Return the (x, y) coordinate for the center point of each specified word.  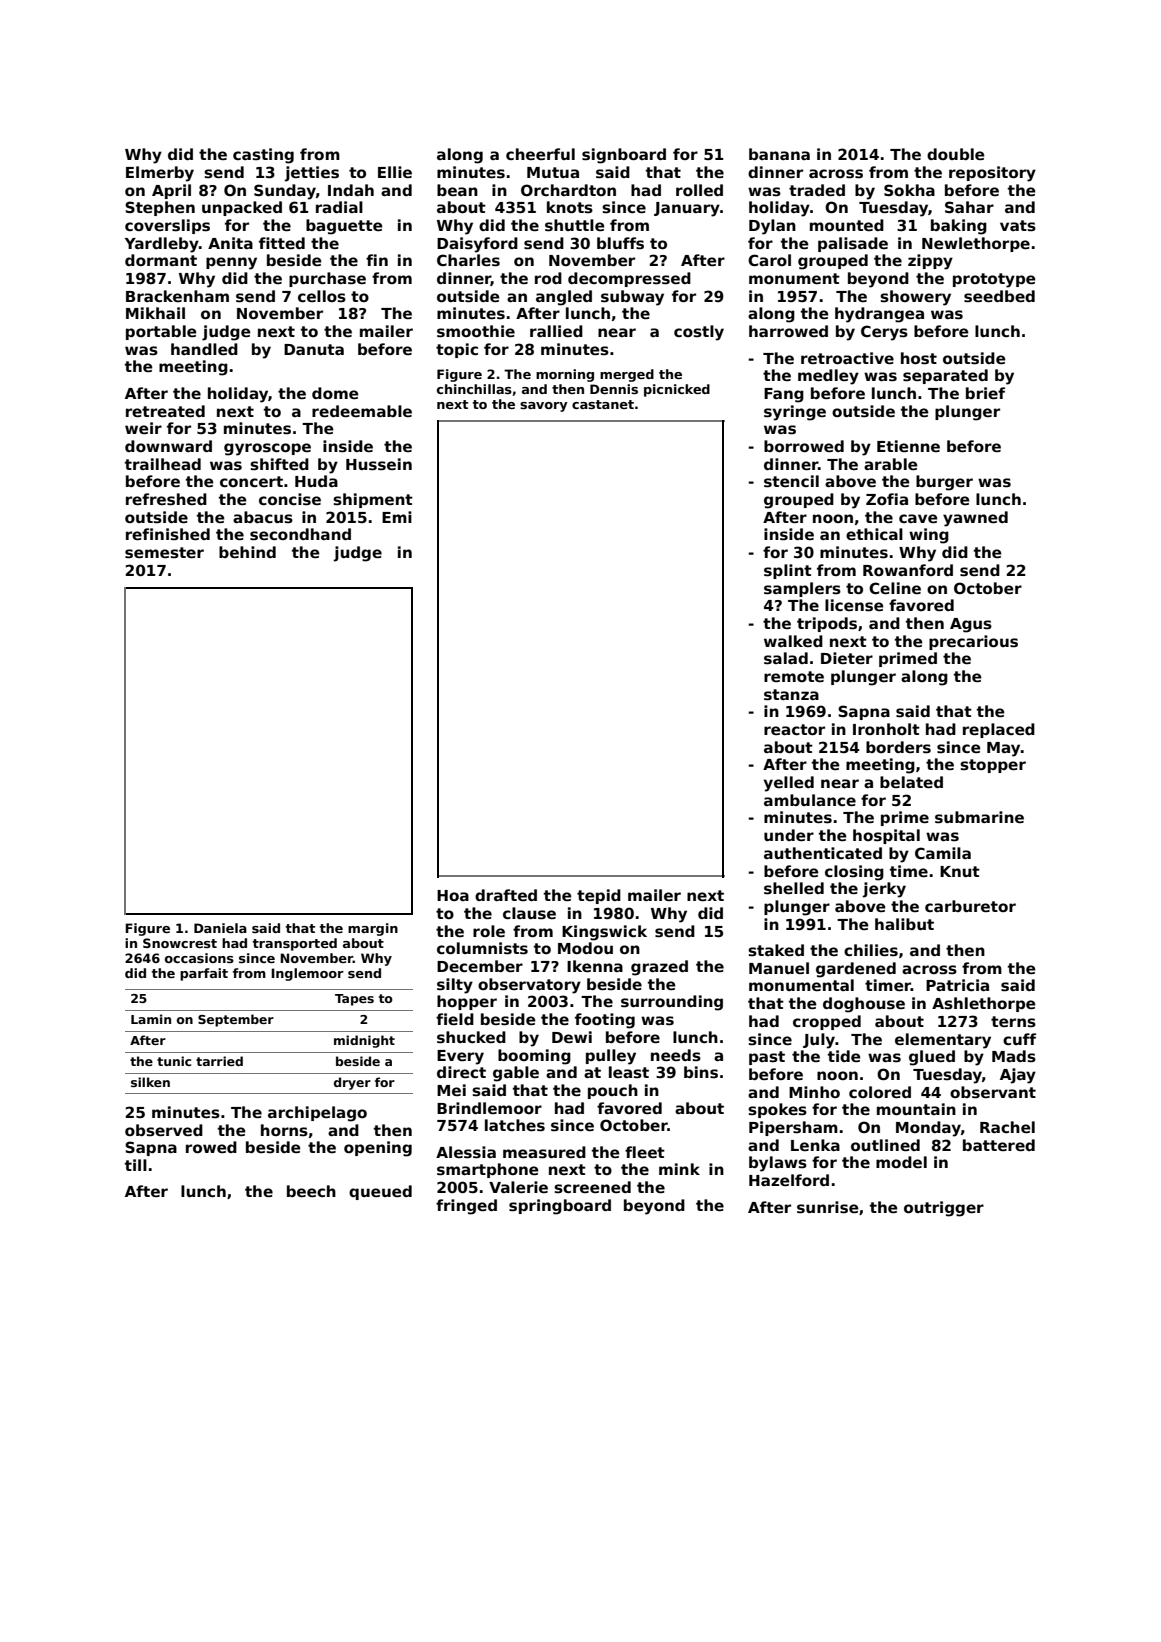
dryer (352, 1083)
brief (985, 393)
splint (788, 571)
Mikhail (155, 313)
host (919, 358)
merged (627, 375)
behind (247, 552)
